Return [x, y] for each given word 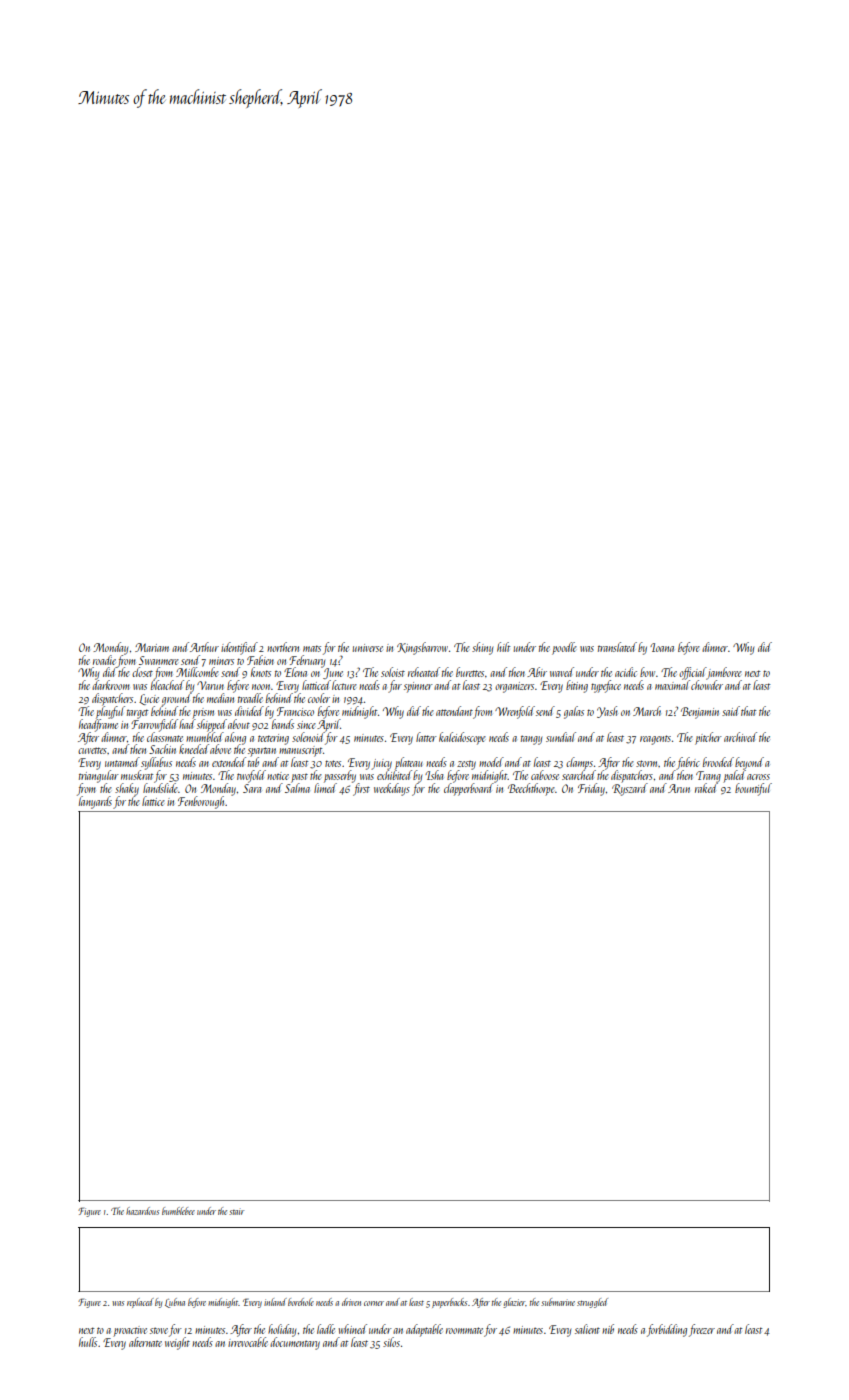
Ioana [662, 647]
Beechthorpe [531, 789]
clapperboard [469, 789]
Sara [252, 788]
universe [368, 648]
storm [647, 763]
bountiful [753, 789]
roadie [104, 660]
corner [374, 1303]
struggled [592, 1303]
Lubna [175, 1303]
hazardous [142, 1211]
